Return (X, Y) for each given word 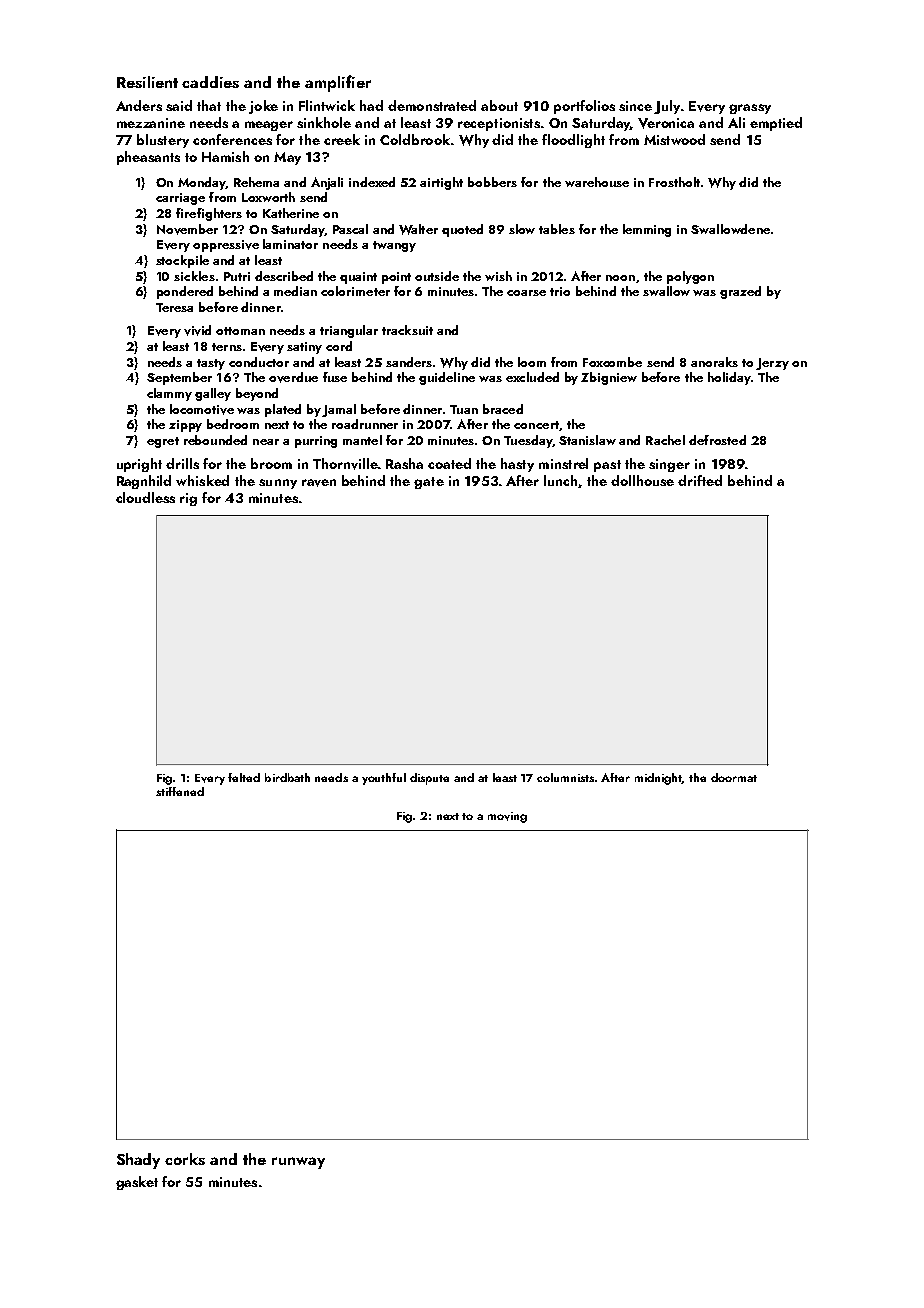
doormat (734, 777)
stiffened (180, 791)
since (635, 106)
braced (503, 409)
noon (620, 278)
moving (507, 817)
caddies (210, 82)
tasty (211, 364)
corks (185, 1159)
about (499, 105)
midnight (659, 779)
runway (298, 1163)
